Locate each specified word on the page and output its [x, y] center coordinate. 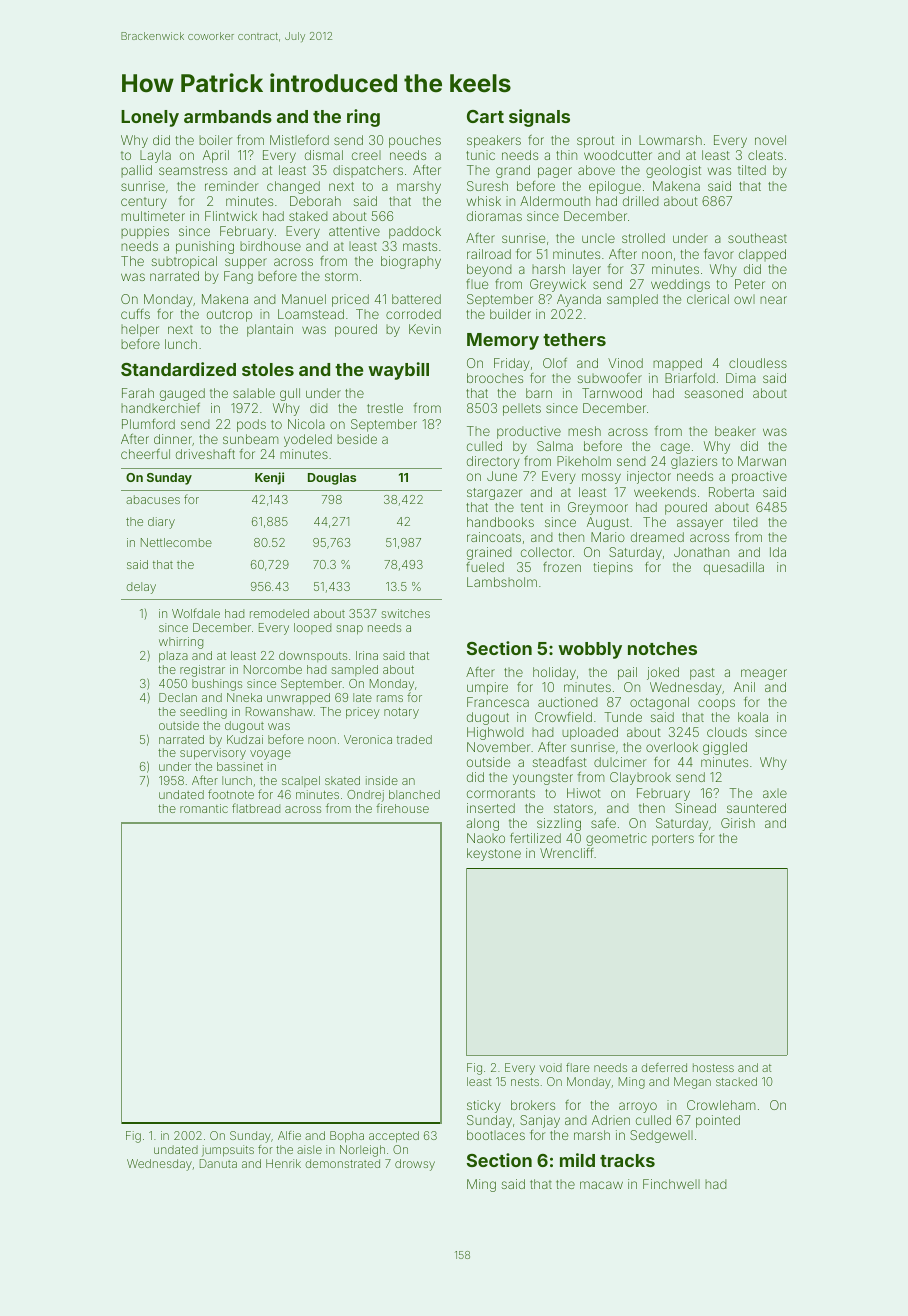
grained [489, 553]
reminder [231, 186]
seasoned [714, 393]
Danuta [218, 1163]
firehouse [402, 808]
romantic [204, 808]
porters [673, 840]
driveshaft [205, 454]
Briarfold [690, 378]
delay [141, 588]
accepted [394, 1137]
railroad [489, 254]
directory [493, 462]
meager [764, 674]
